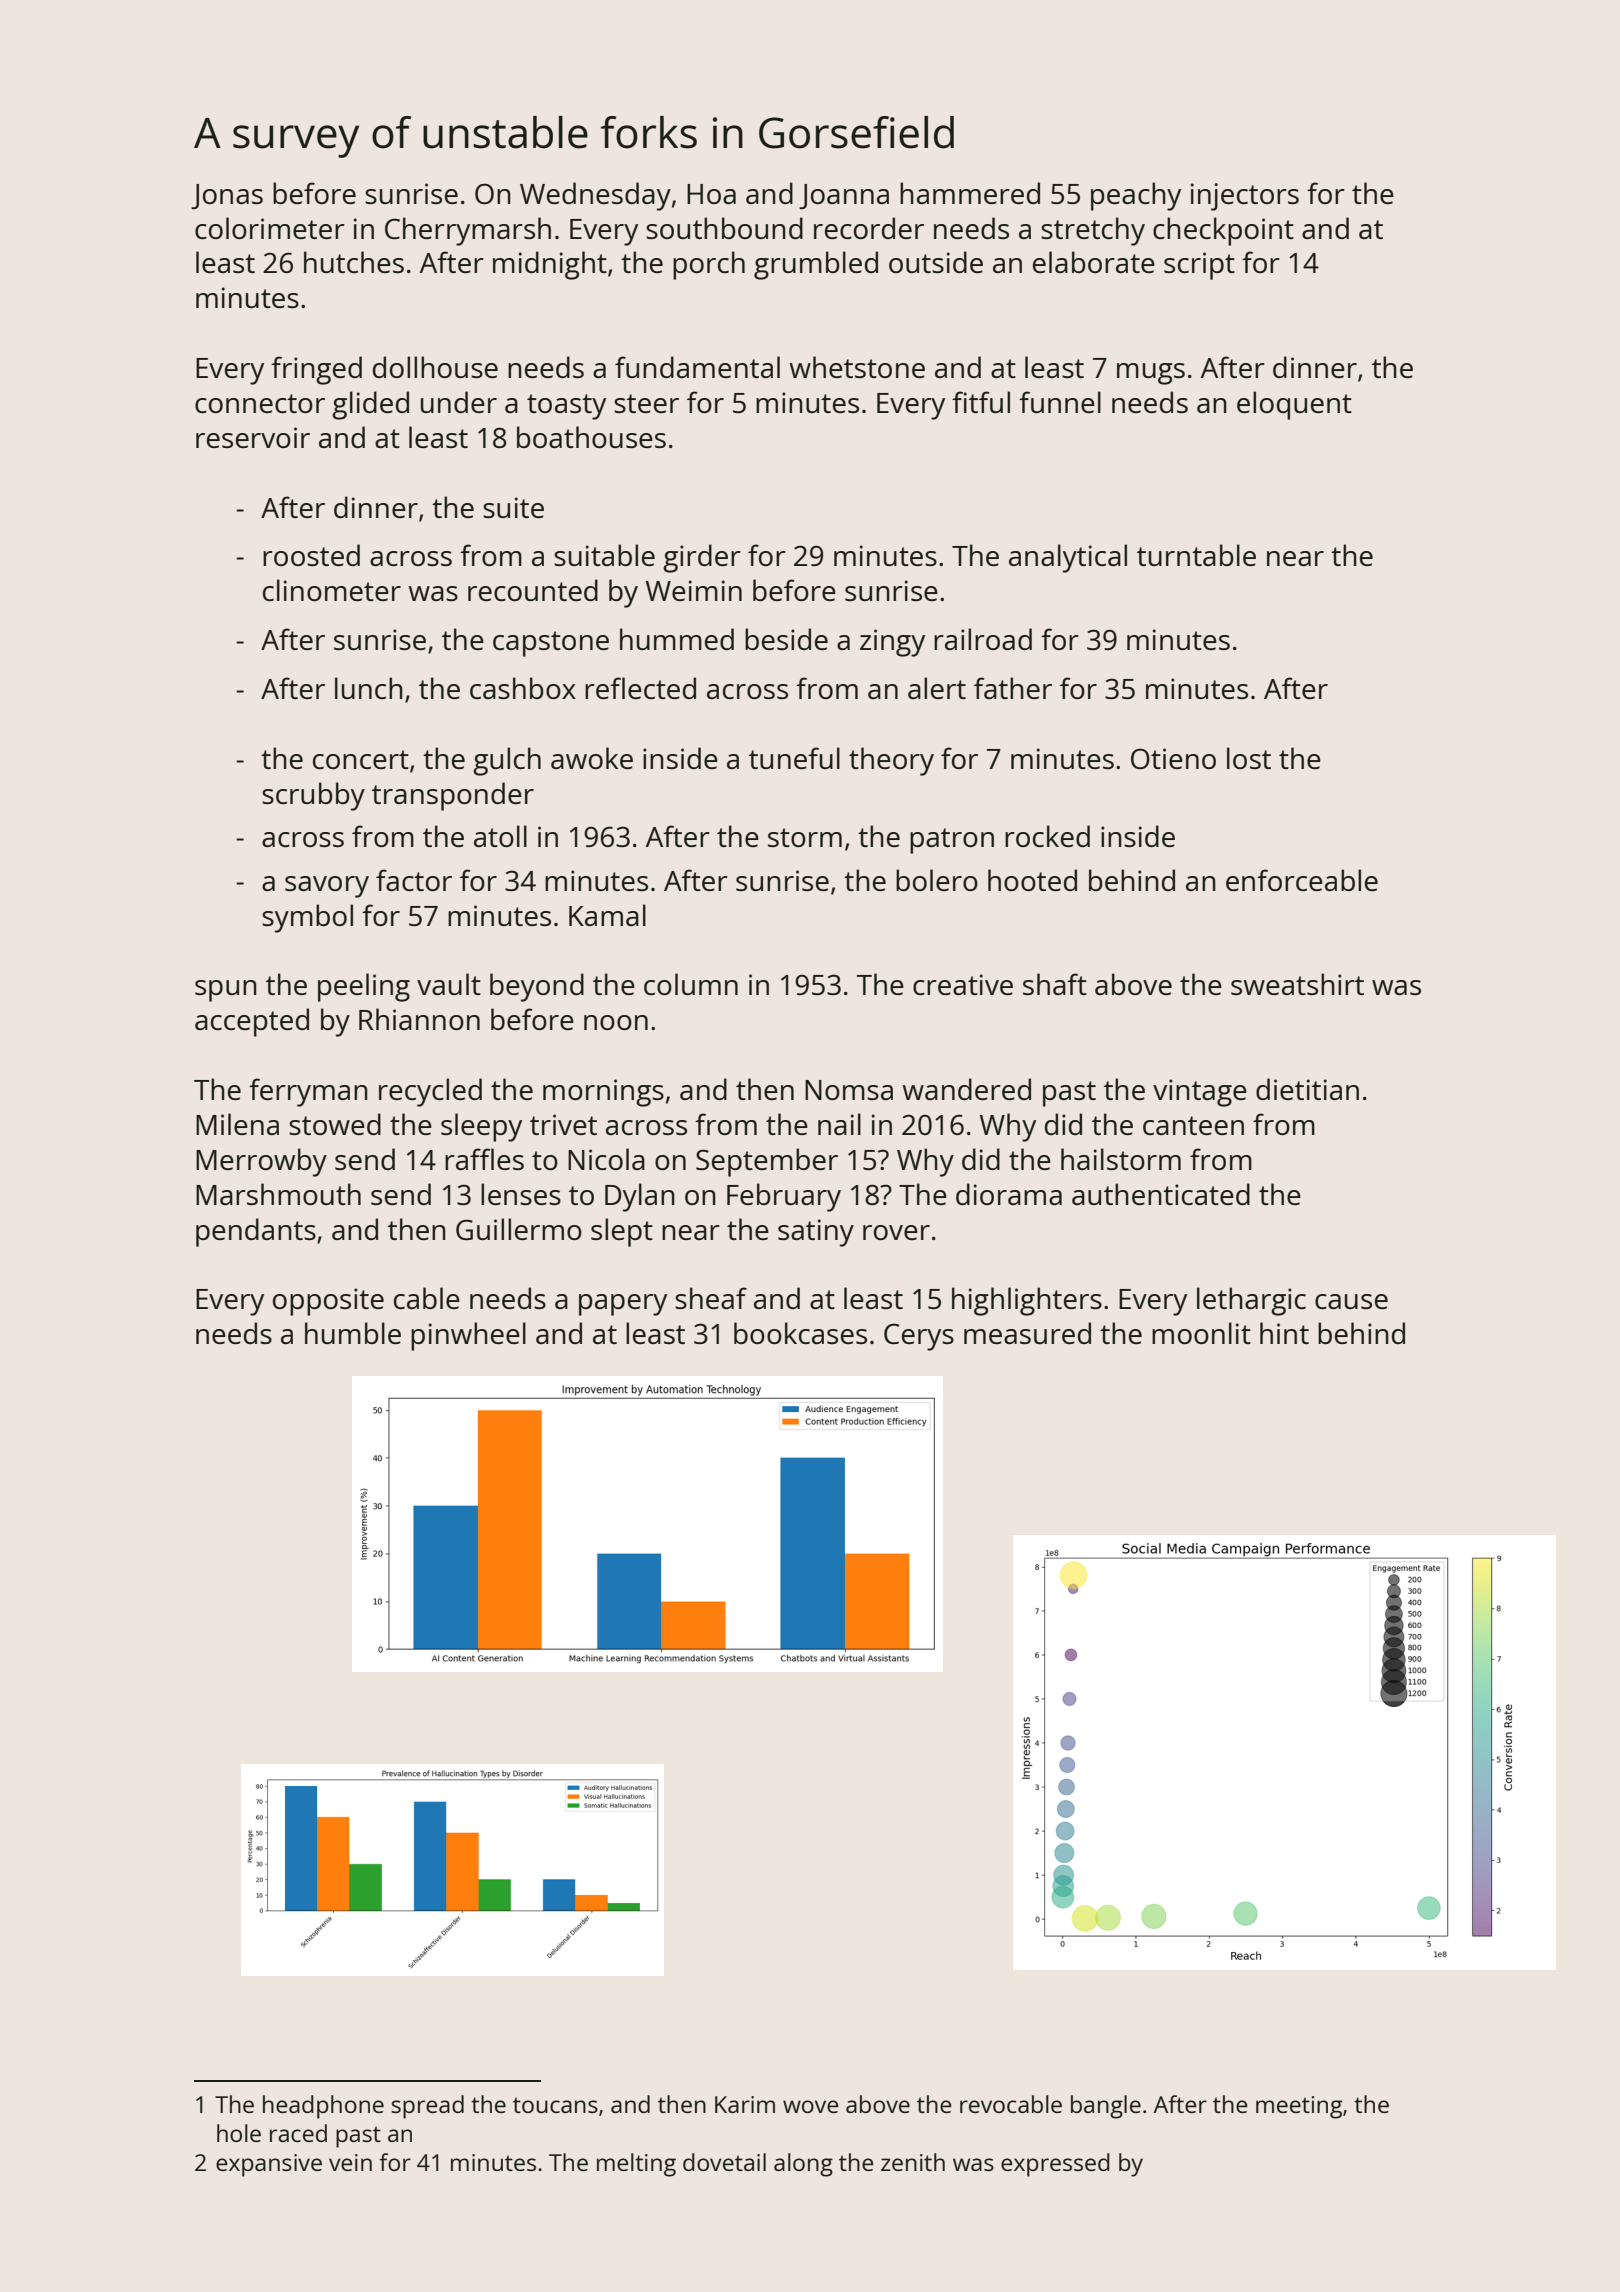  Describe the element at coordinates (316, 370) in the page. I see `fringed` at that location.
